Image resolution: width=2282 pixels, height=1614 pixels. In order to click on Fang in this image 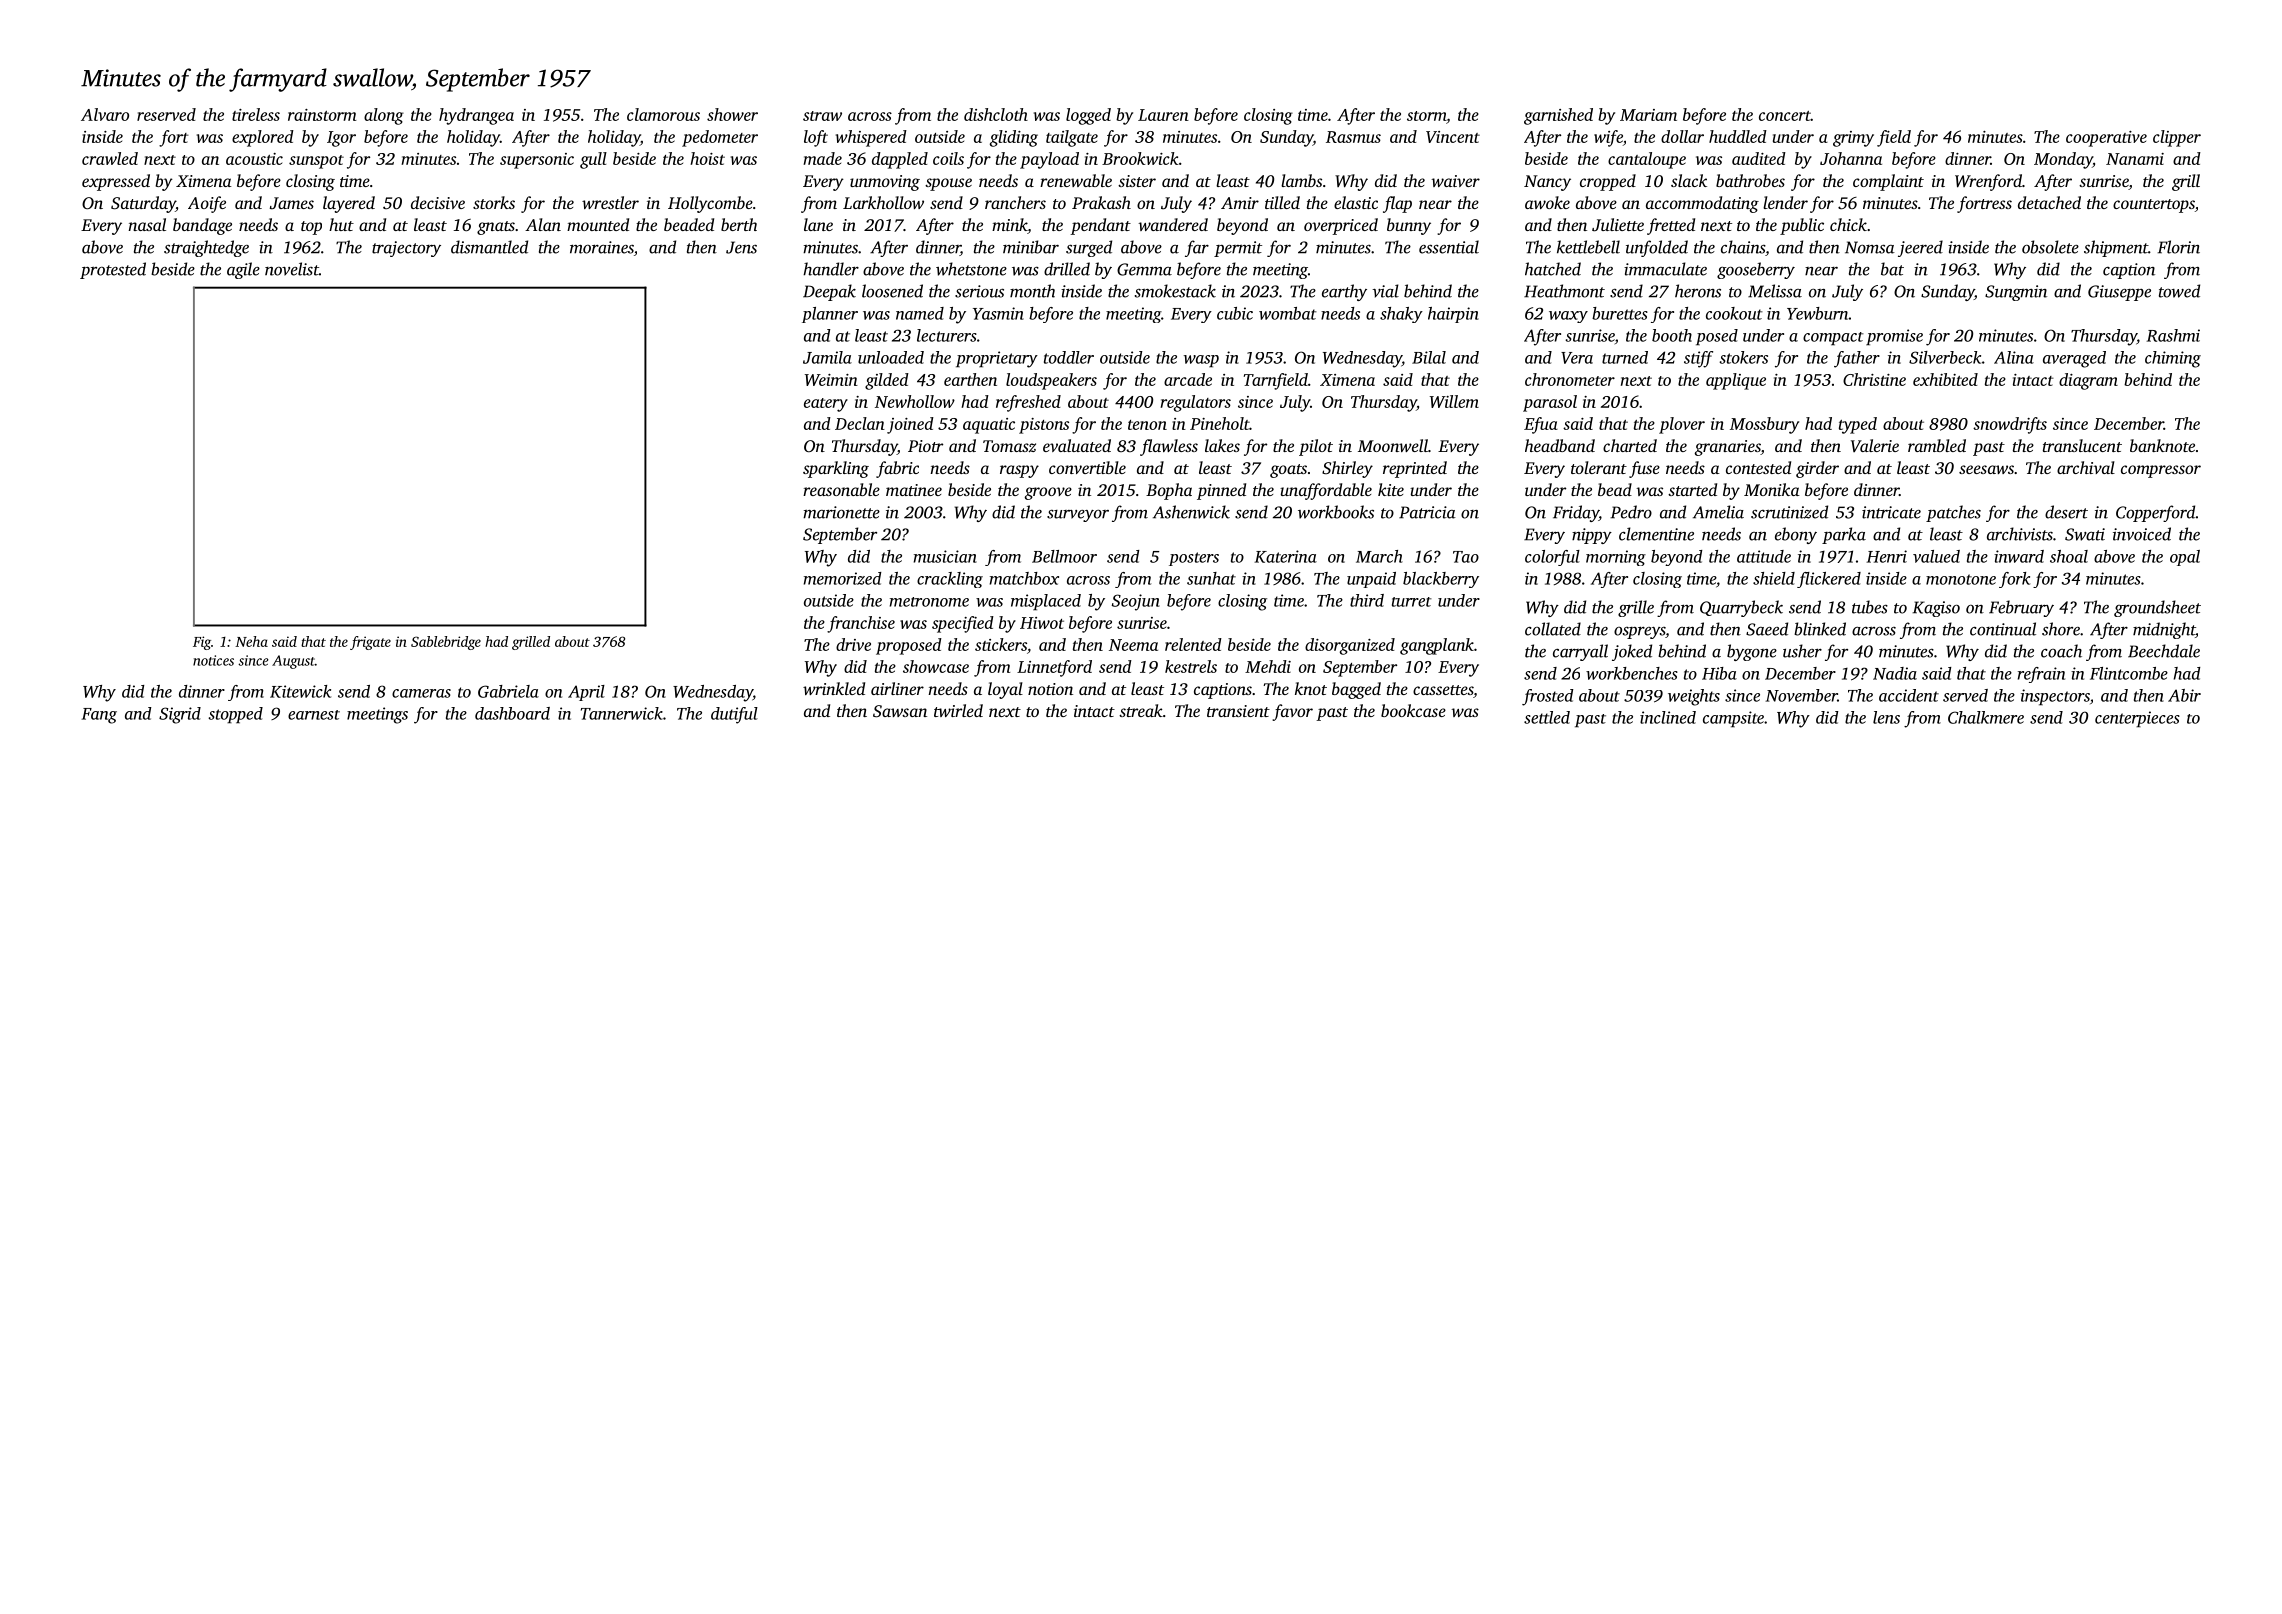, I will do `click(99, 716)`.
